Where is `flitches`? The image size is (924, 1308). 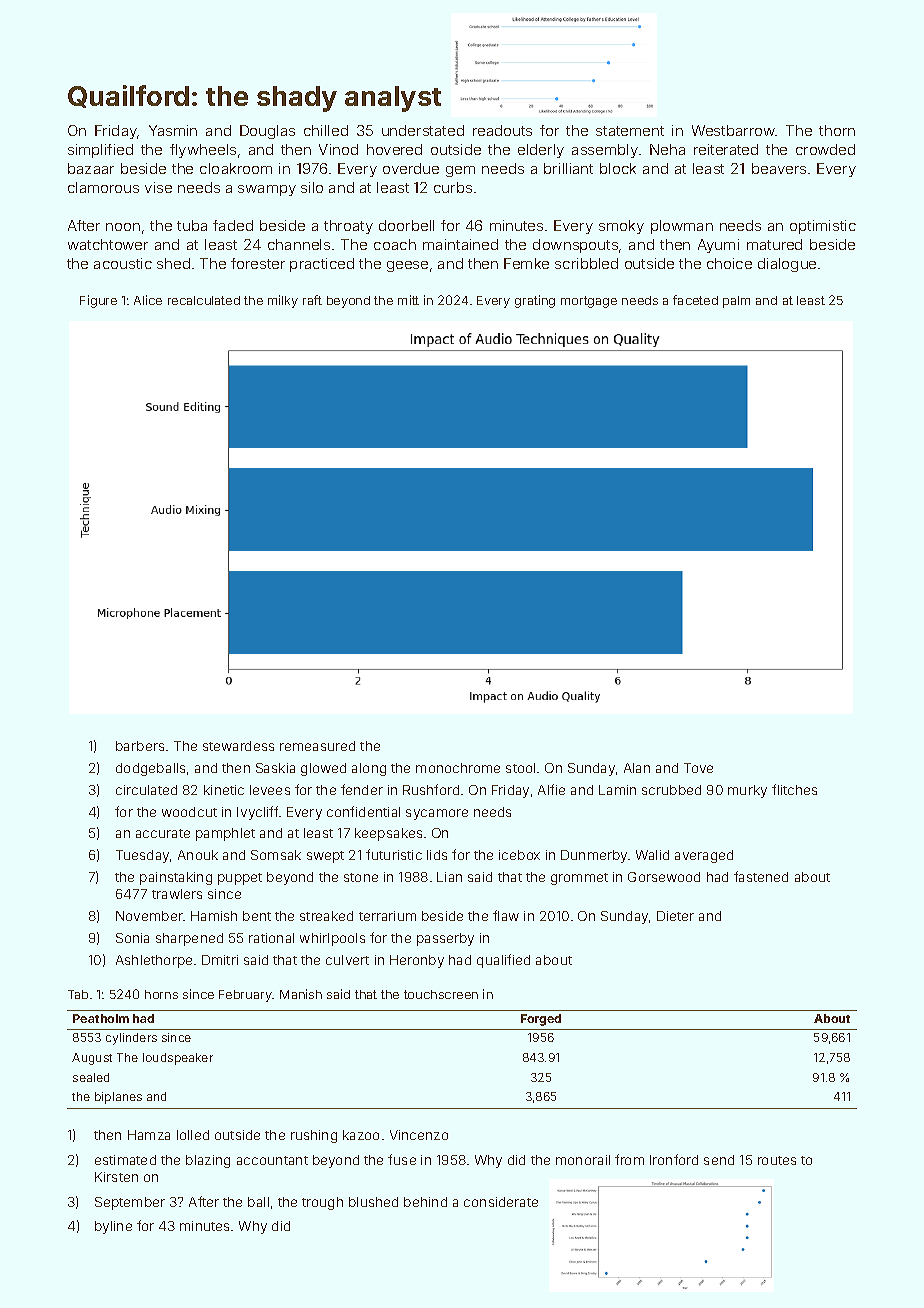
flitches is located at coordinates (794, 789).
